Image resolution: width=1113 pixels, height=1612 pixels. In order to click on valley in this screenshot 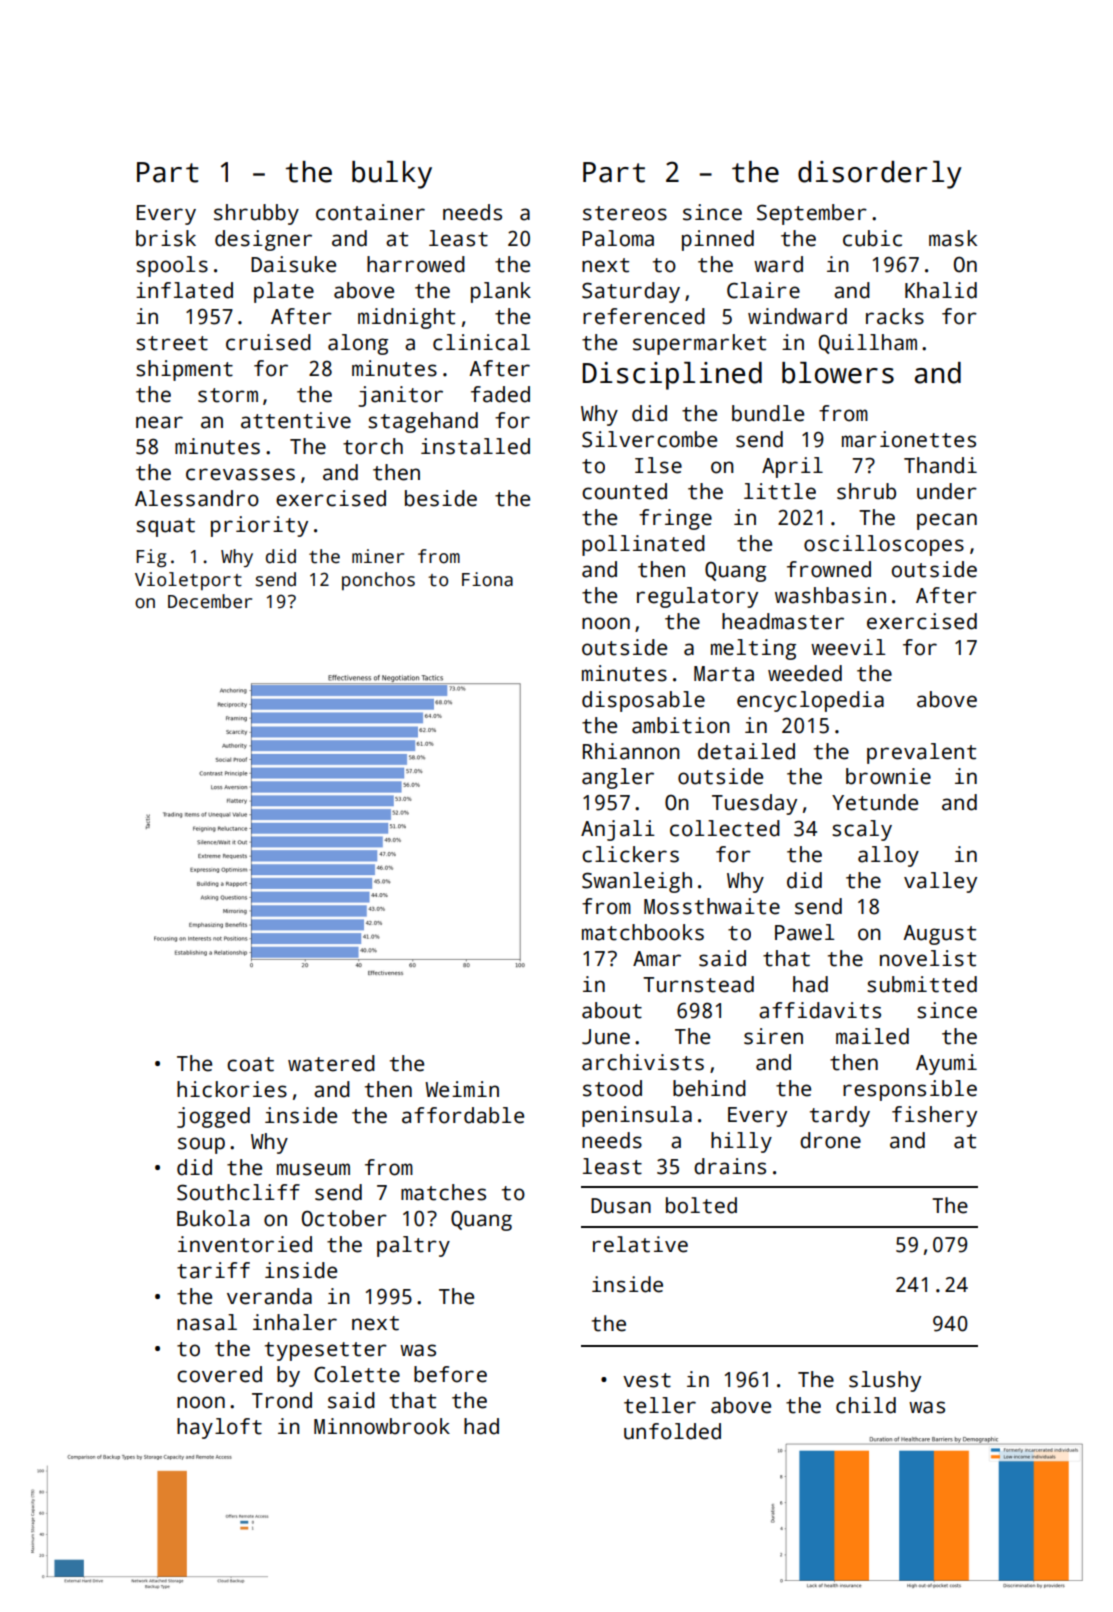, I will do `click(940, 882)`.
